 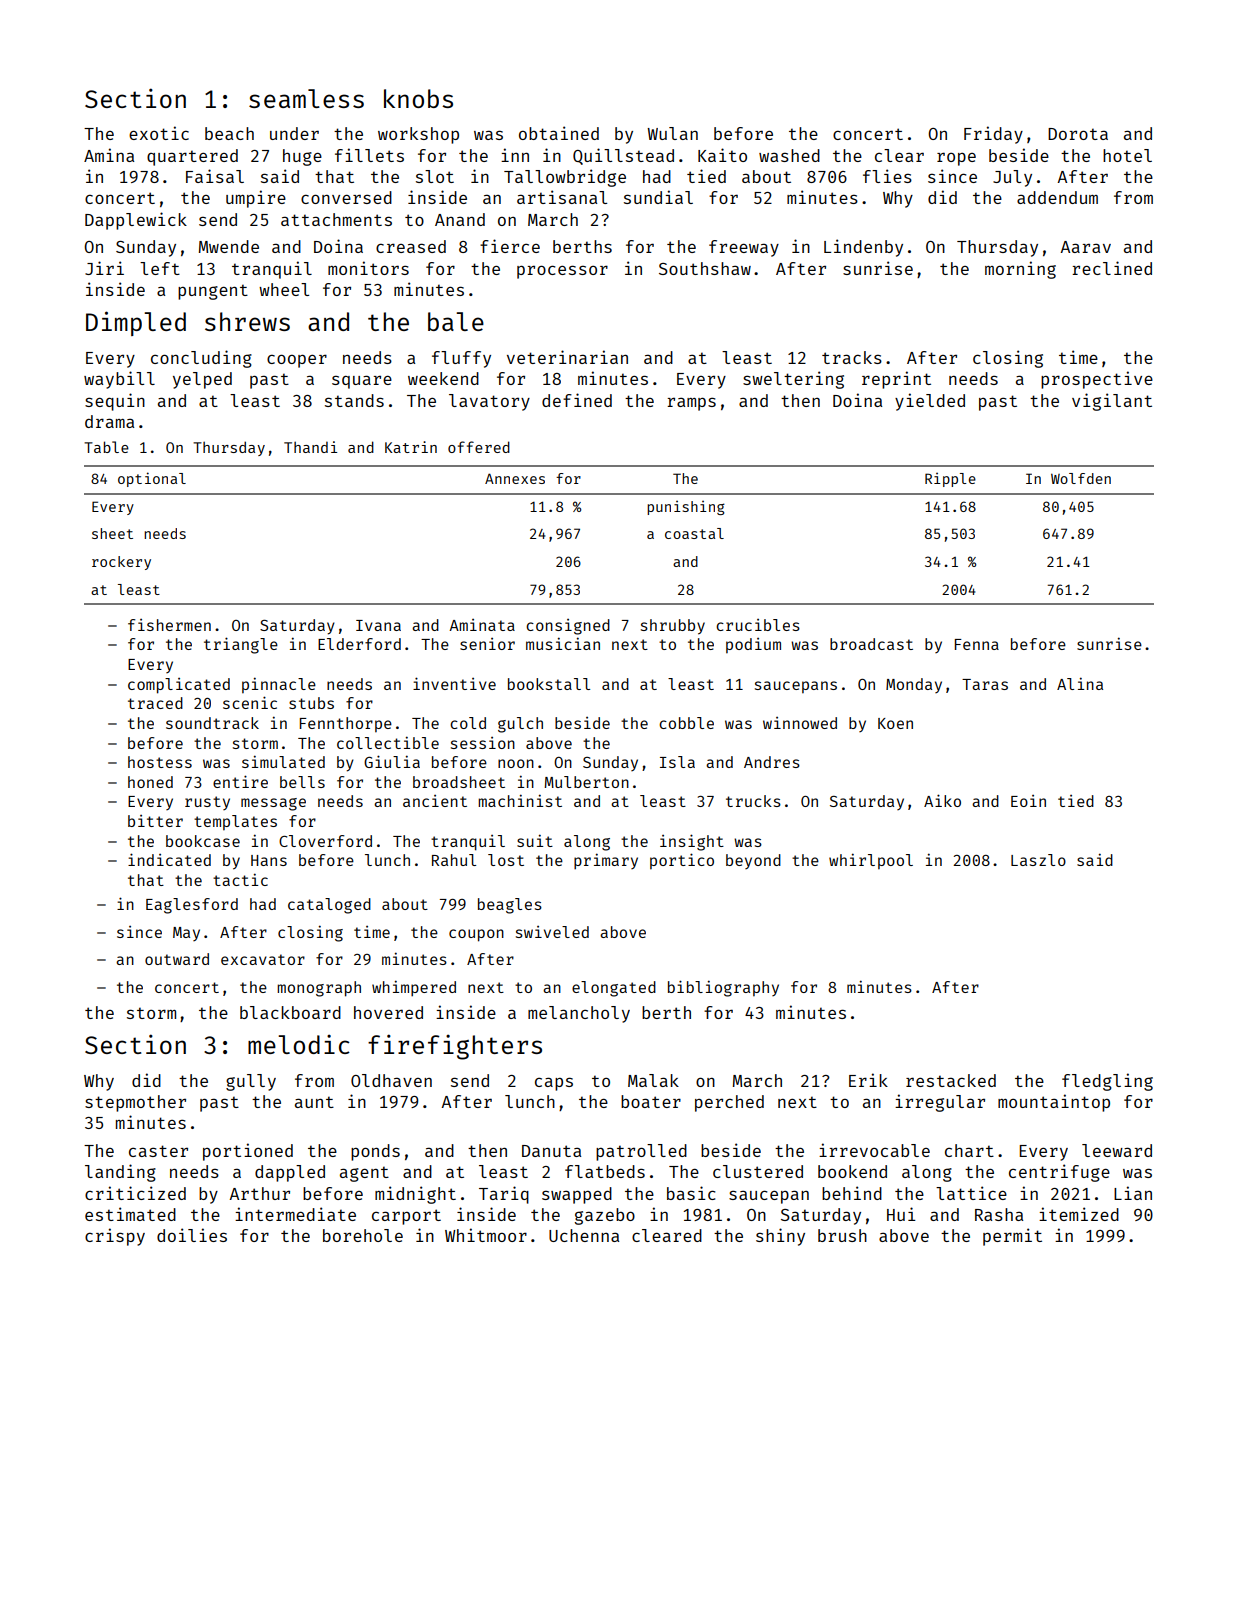 I want to click on caster, so click(x=158, y=1151).
